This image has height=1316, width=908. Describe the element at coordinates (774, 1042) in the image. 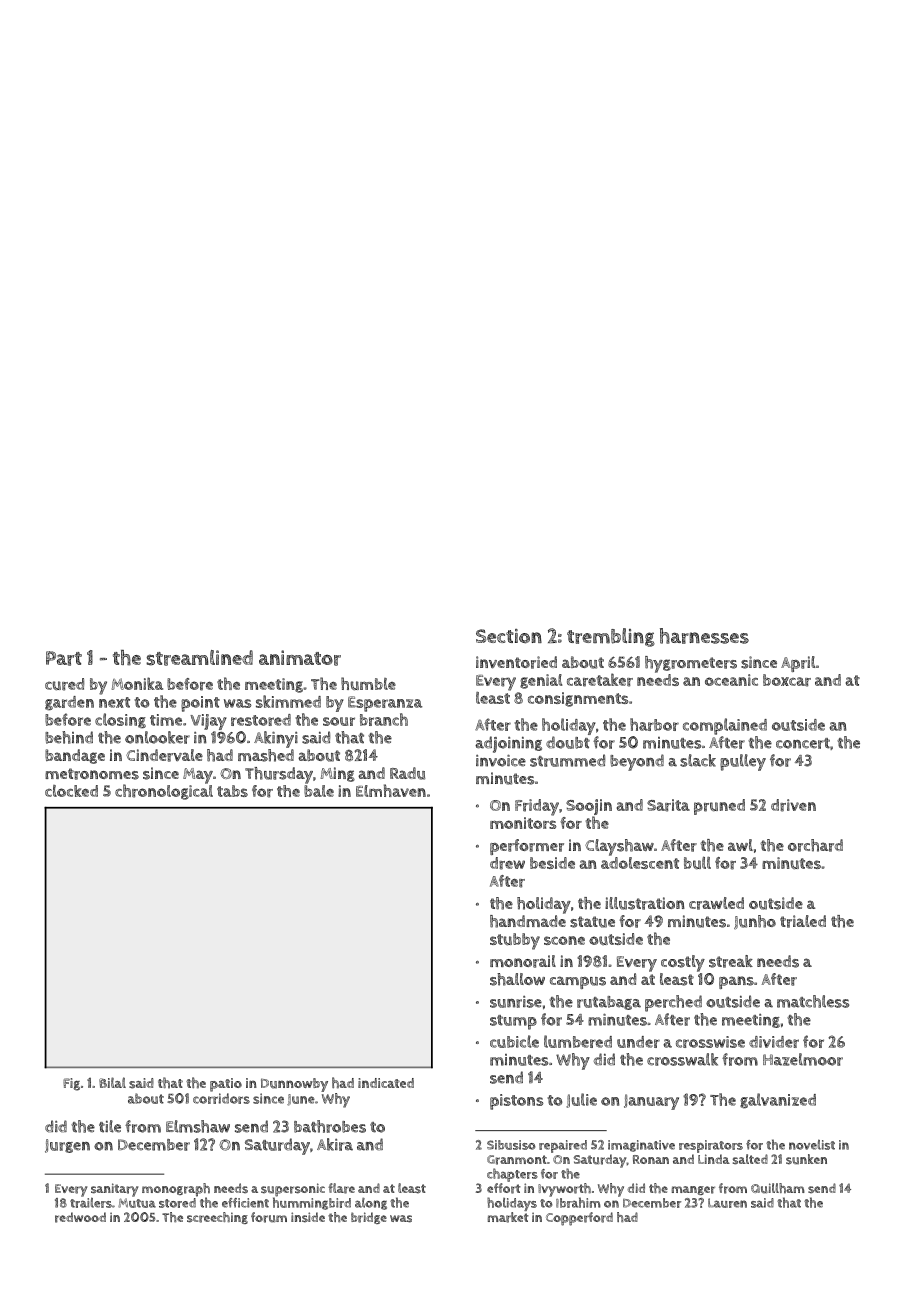

I see `divider` at that location.
